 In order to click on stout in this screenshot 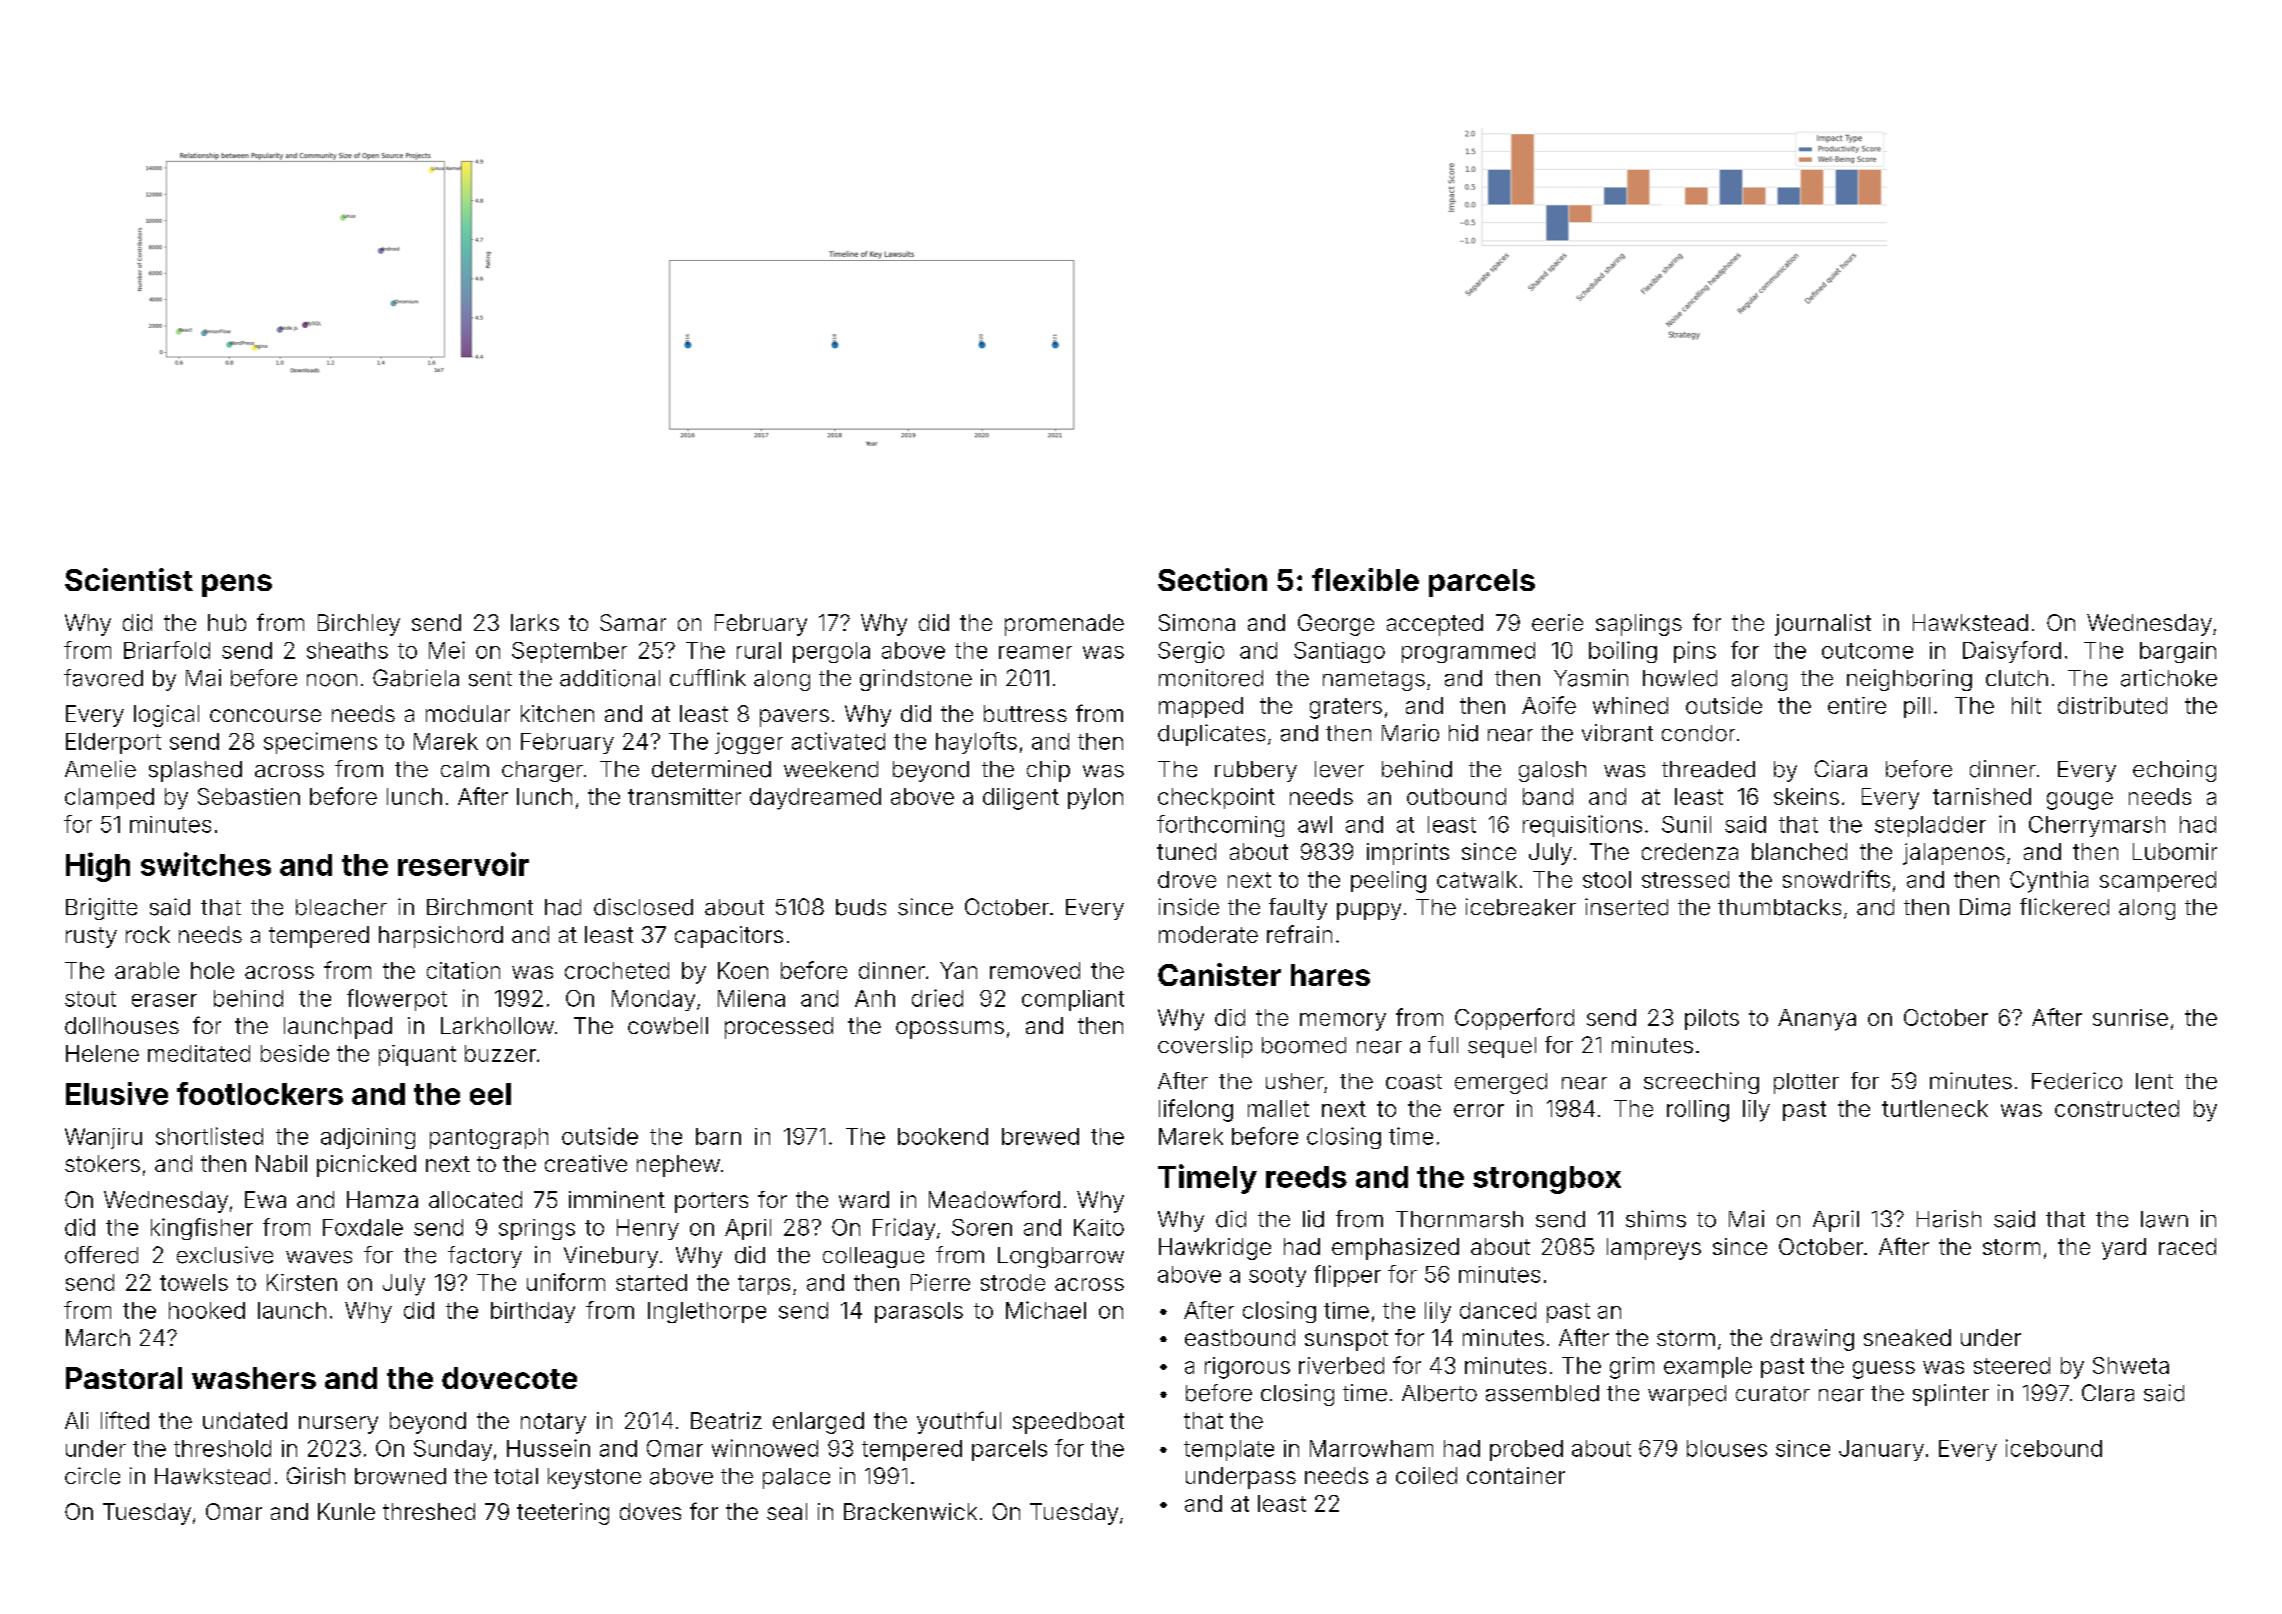, I will do `click(90, 999)`.
